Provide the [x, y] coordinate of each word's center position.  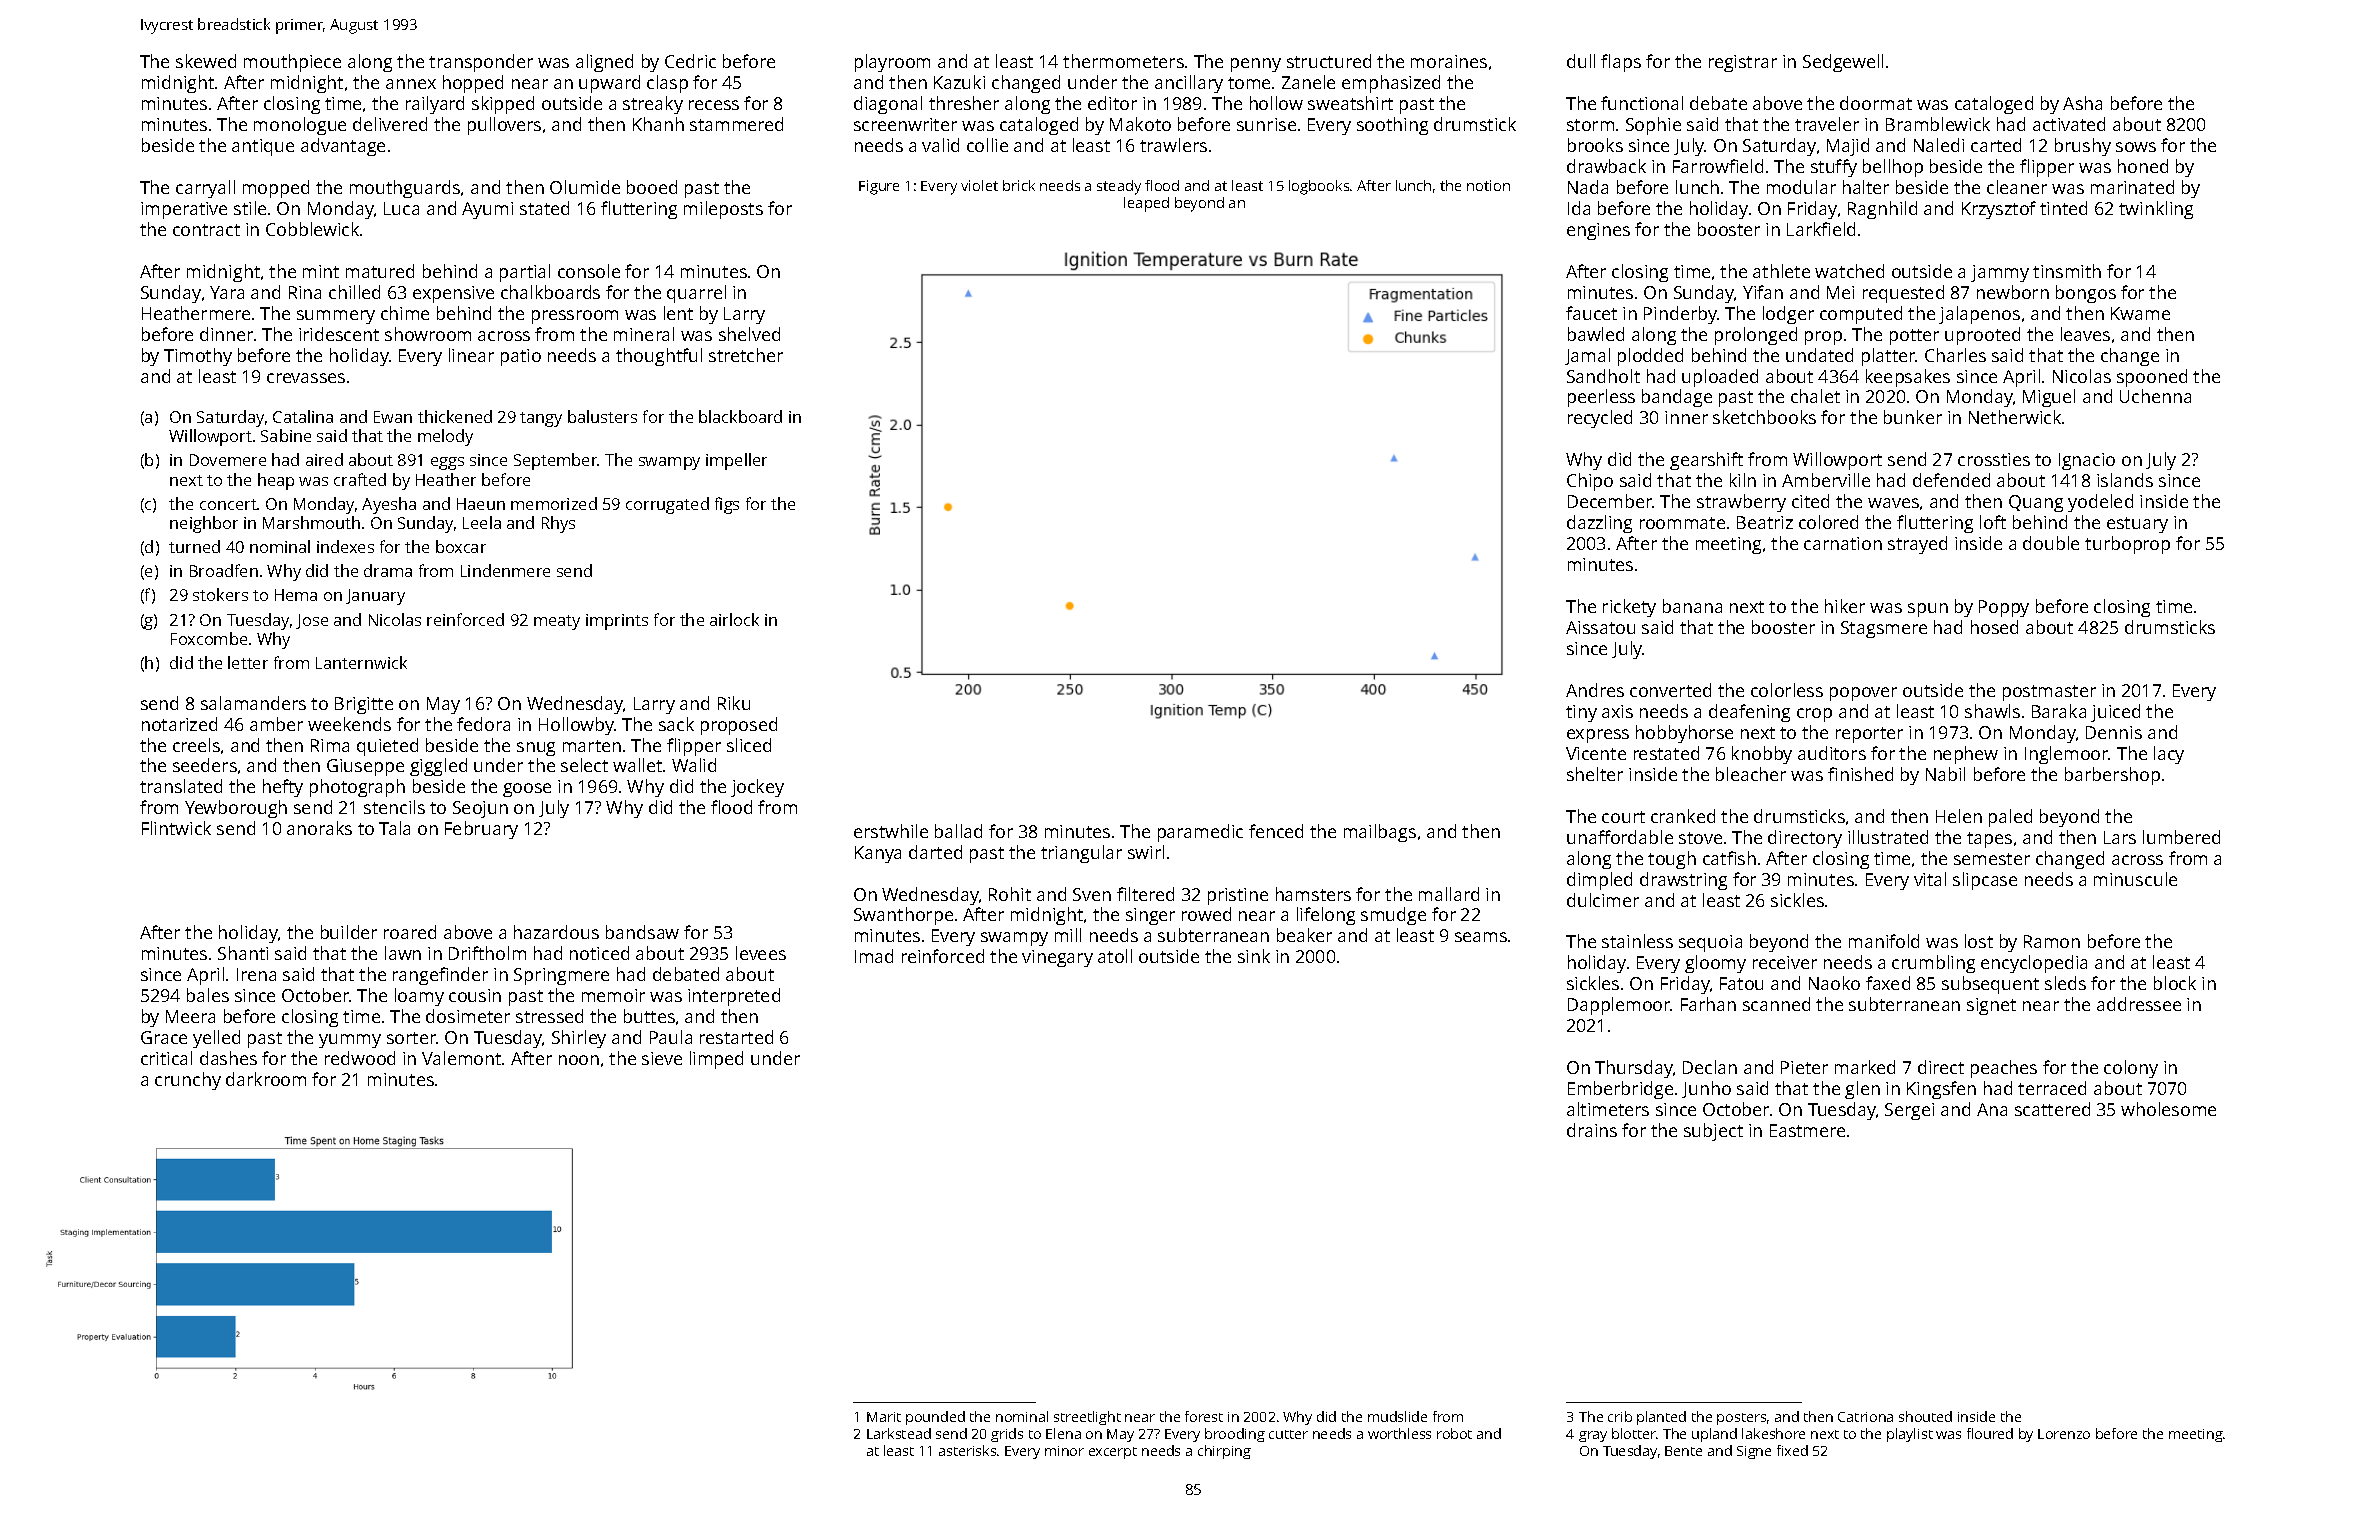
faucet [1591, 313]
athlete [1781, 271]
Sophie [1653, 126]
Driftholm [487, 953]
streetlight [1087, 1418]
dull [1581, 61]
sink [1254, 956]
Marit [884, 1417]
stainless [1637, 941]
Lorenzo [2064, 1434]
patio [521, 357]
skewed [206, 61]
